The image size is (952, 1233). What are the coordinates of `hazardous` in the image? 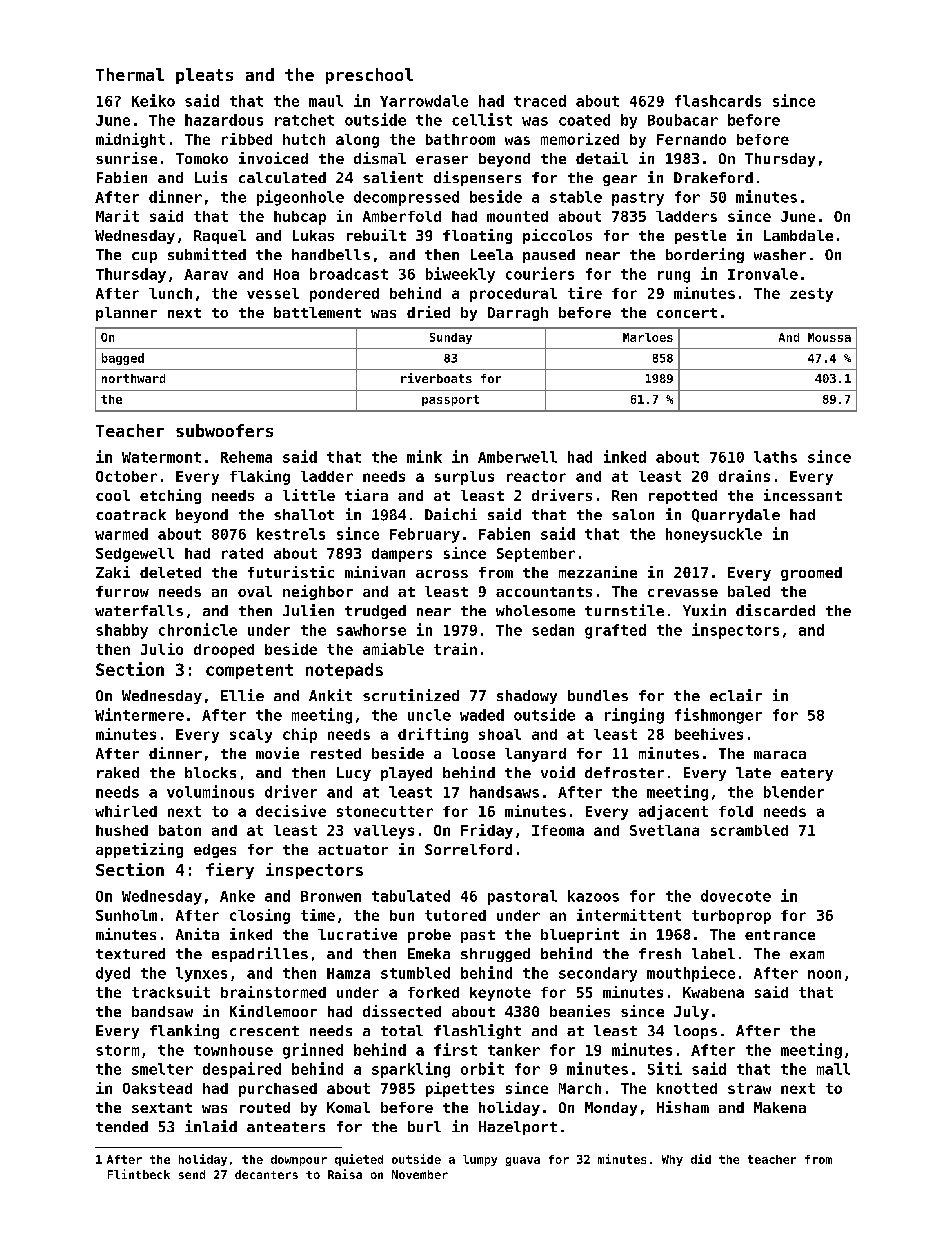 It's located at (224, 120).
